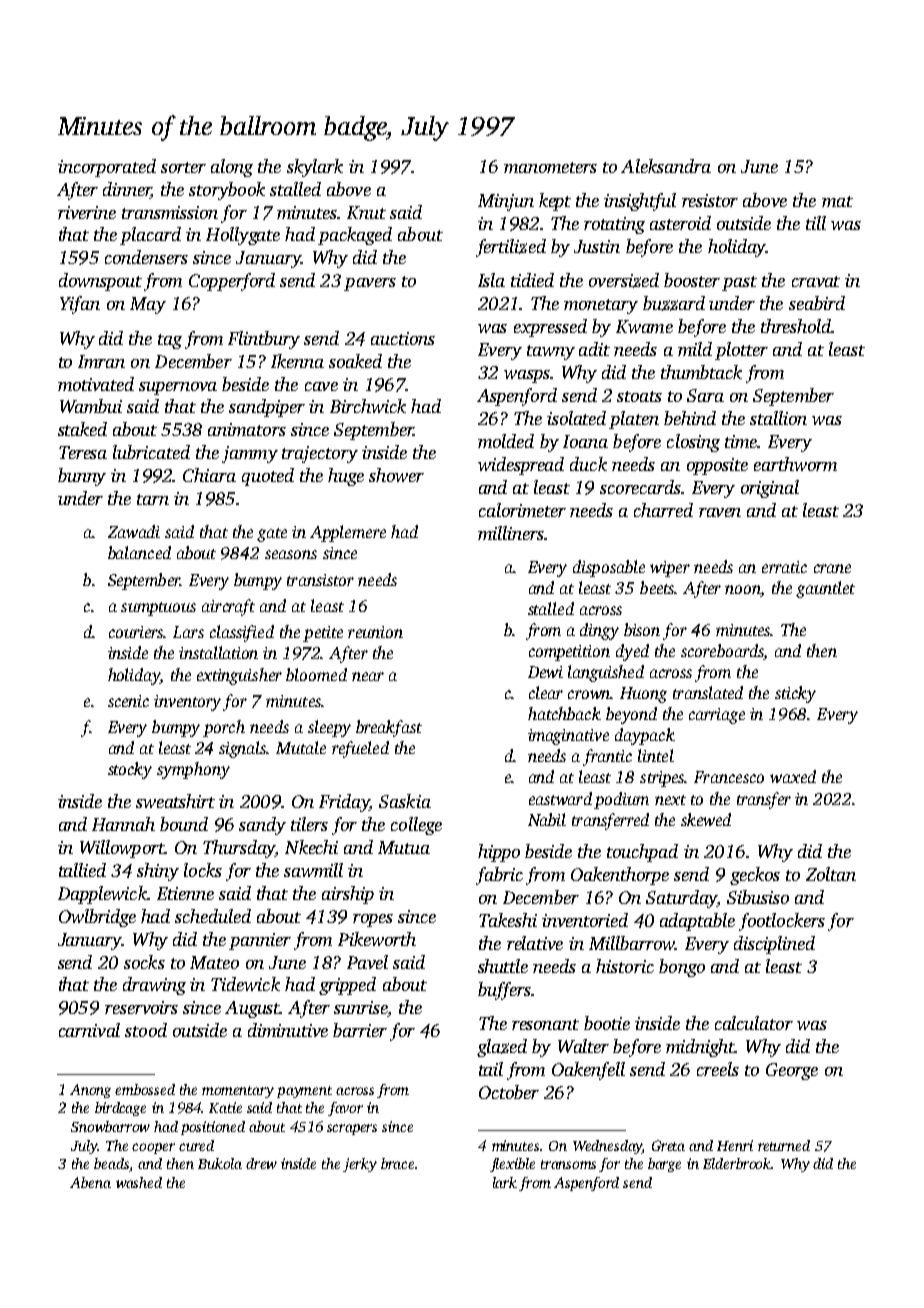  Describe the element at coordinates (666, 166) in the document. I see `Aleksandra` at that location.
